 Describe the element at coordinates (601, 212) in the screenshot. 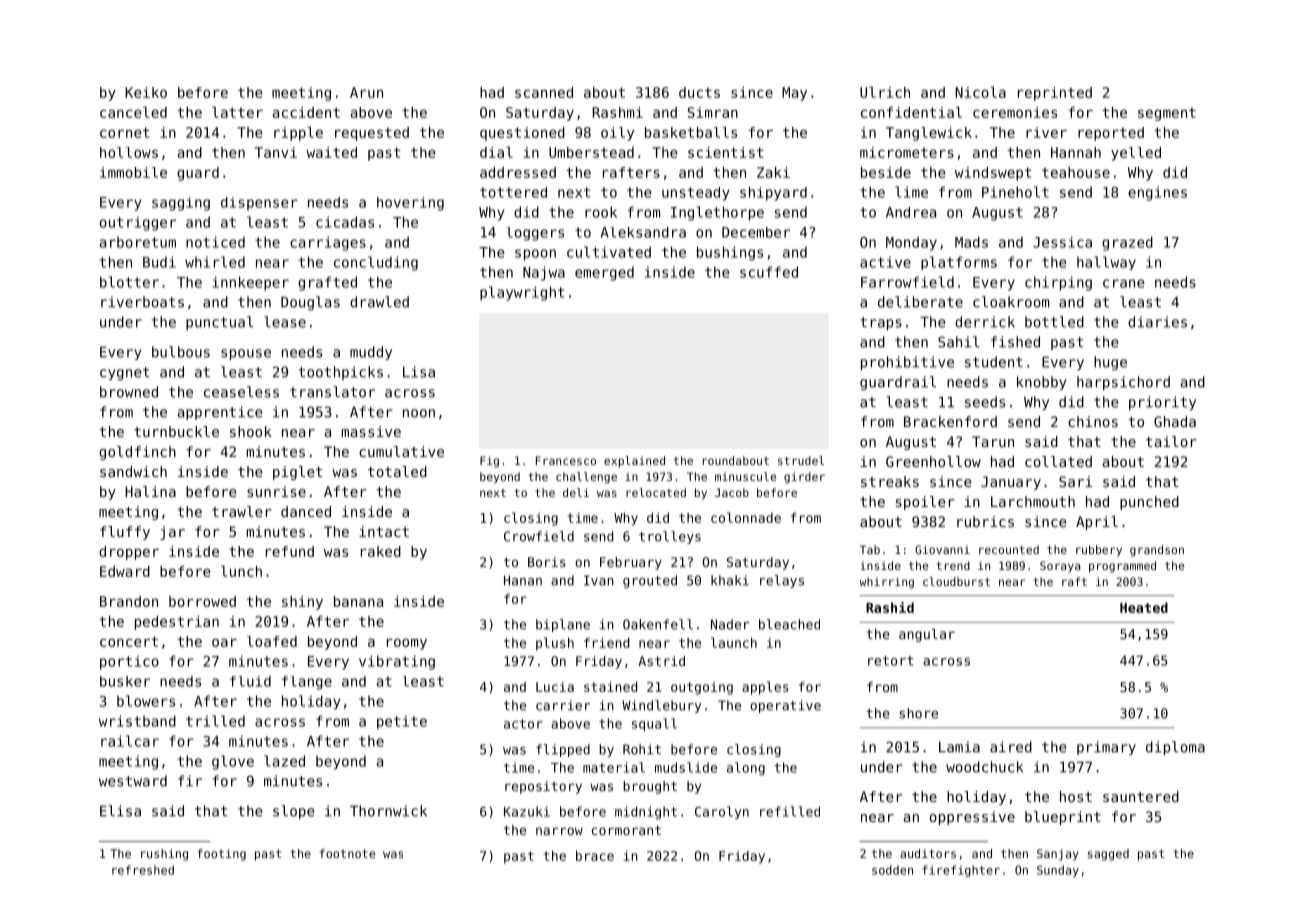

I see `rook` at that location.
